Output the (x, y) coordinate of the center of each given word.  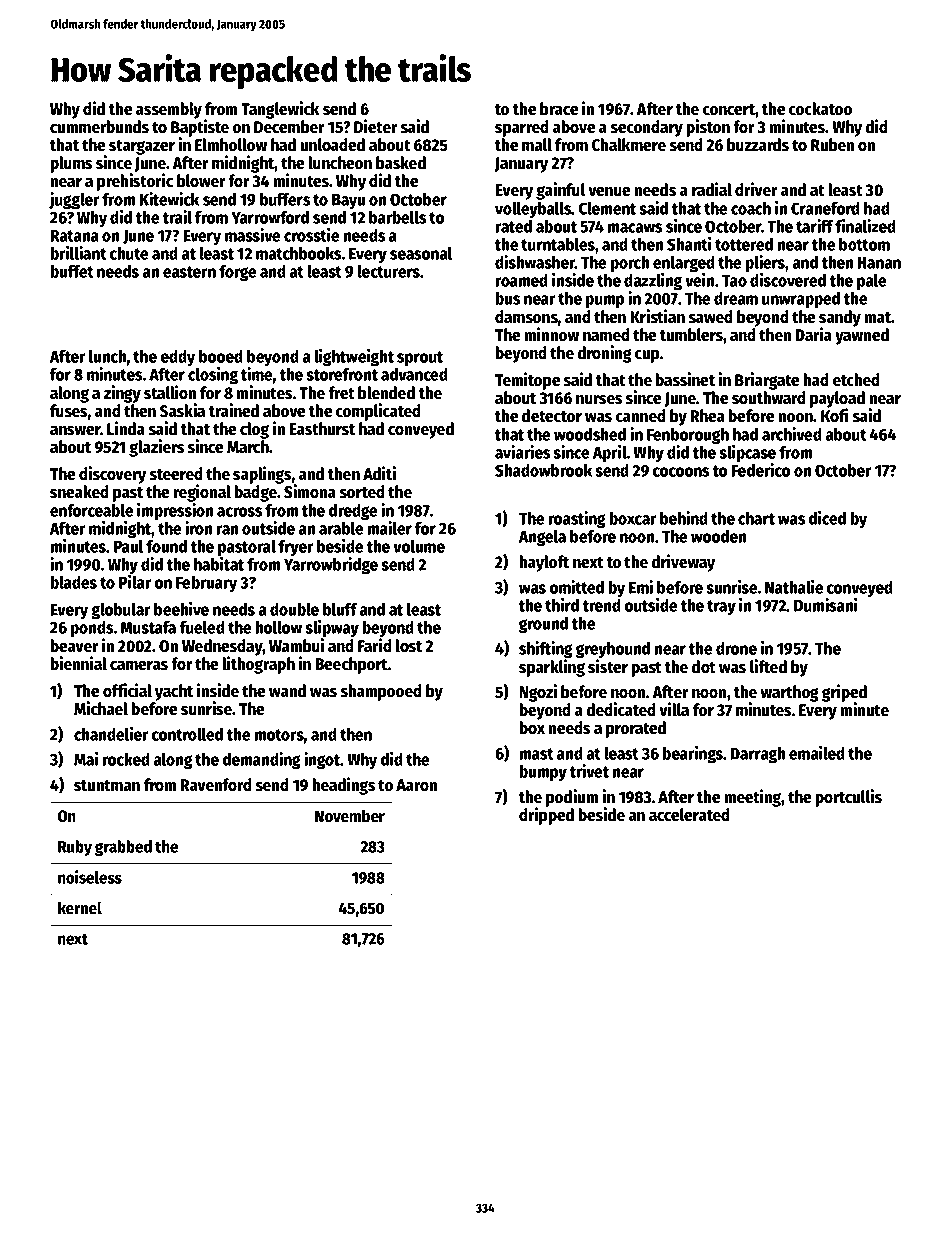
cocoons (681, 472)
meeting (753, 798)
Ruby (75, 848)
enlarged (684, 264)
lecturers (388, 271)
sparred (522, 128)
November (350, 816)
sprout (420, 358)
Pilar (135, 582)
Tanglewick (280, 110)
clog (254, 430)
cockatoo (820, 109)
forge (238, 273)
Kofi (834, 415)
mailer (389, 528)
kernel (80, 908)
